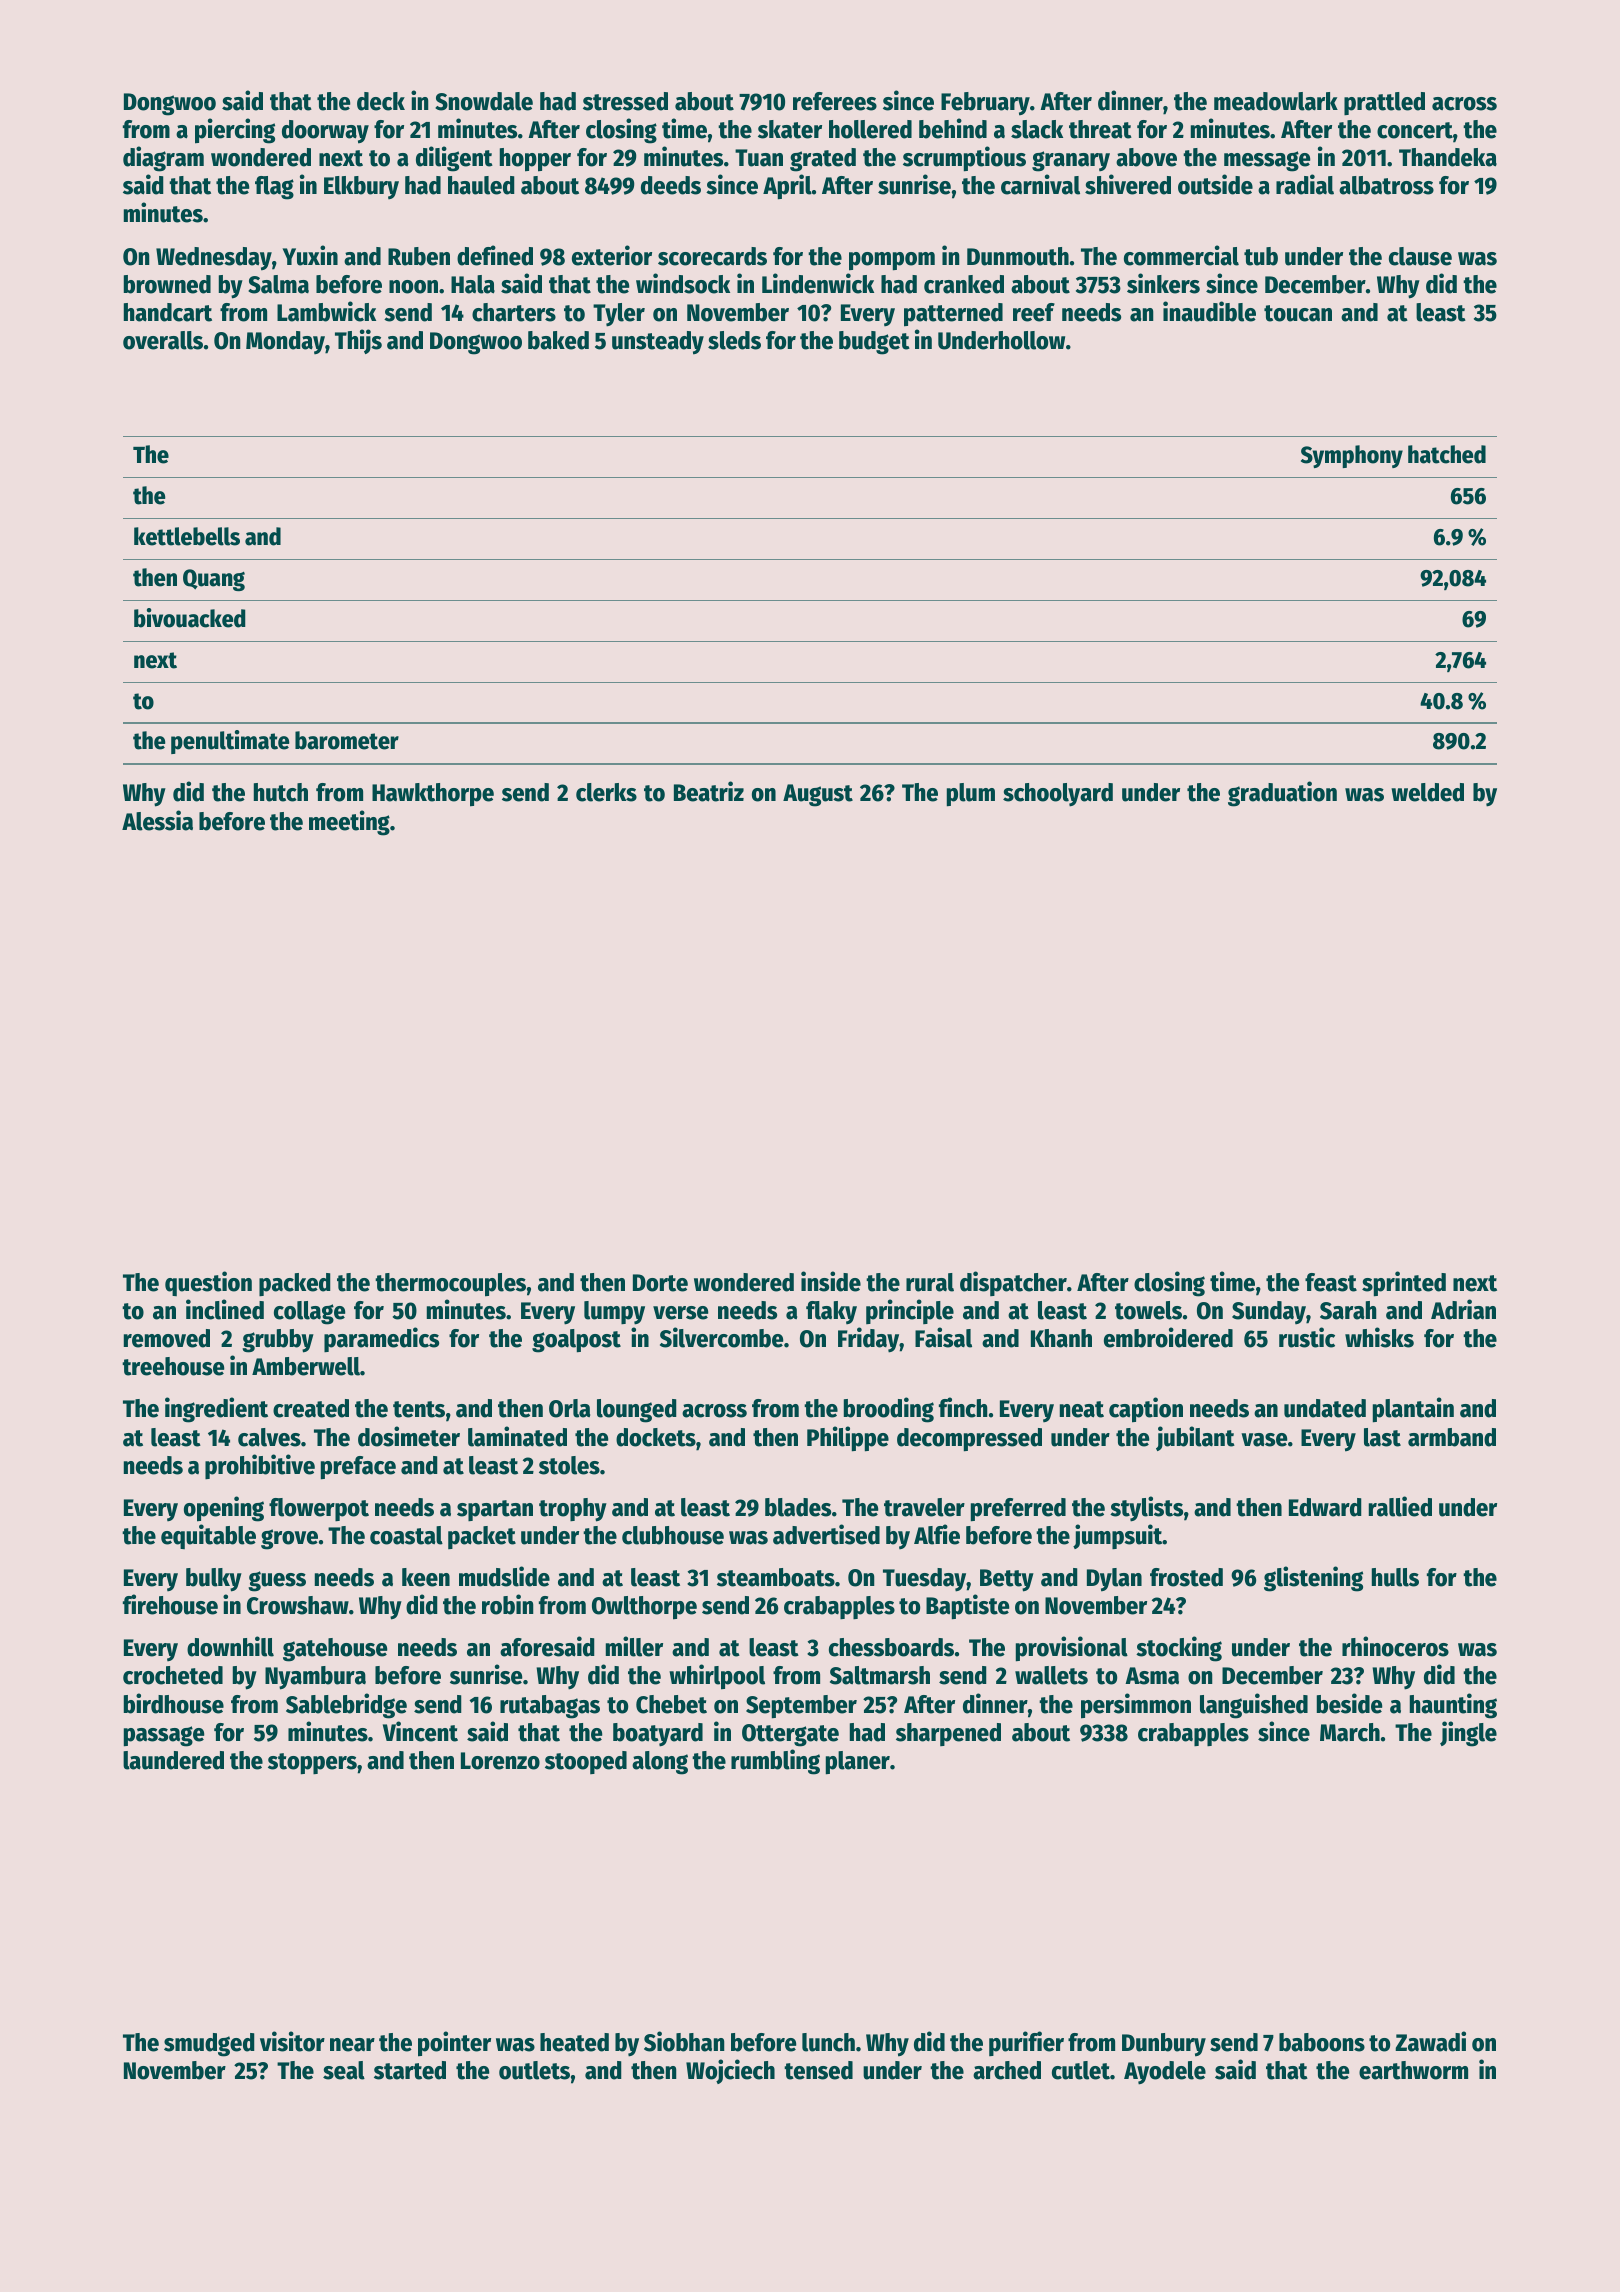  What do you see at coordinates (344, 2070) in the page?
I see `seal` at bounding box center [344, 2070].
